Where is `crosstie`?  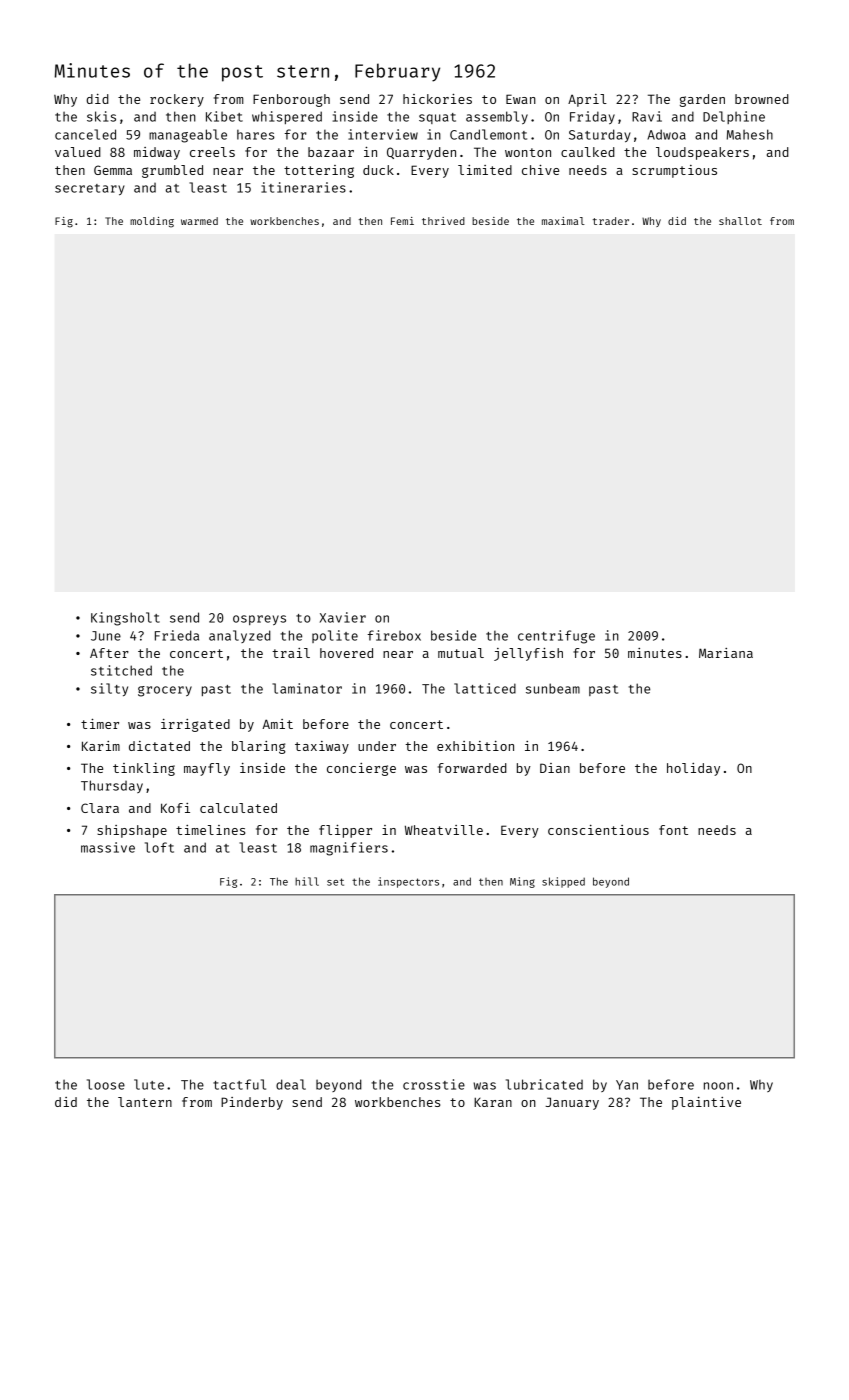 crosstie is located at coordinates (434, 1084).
